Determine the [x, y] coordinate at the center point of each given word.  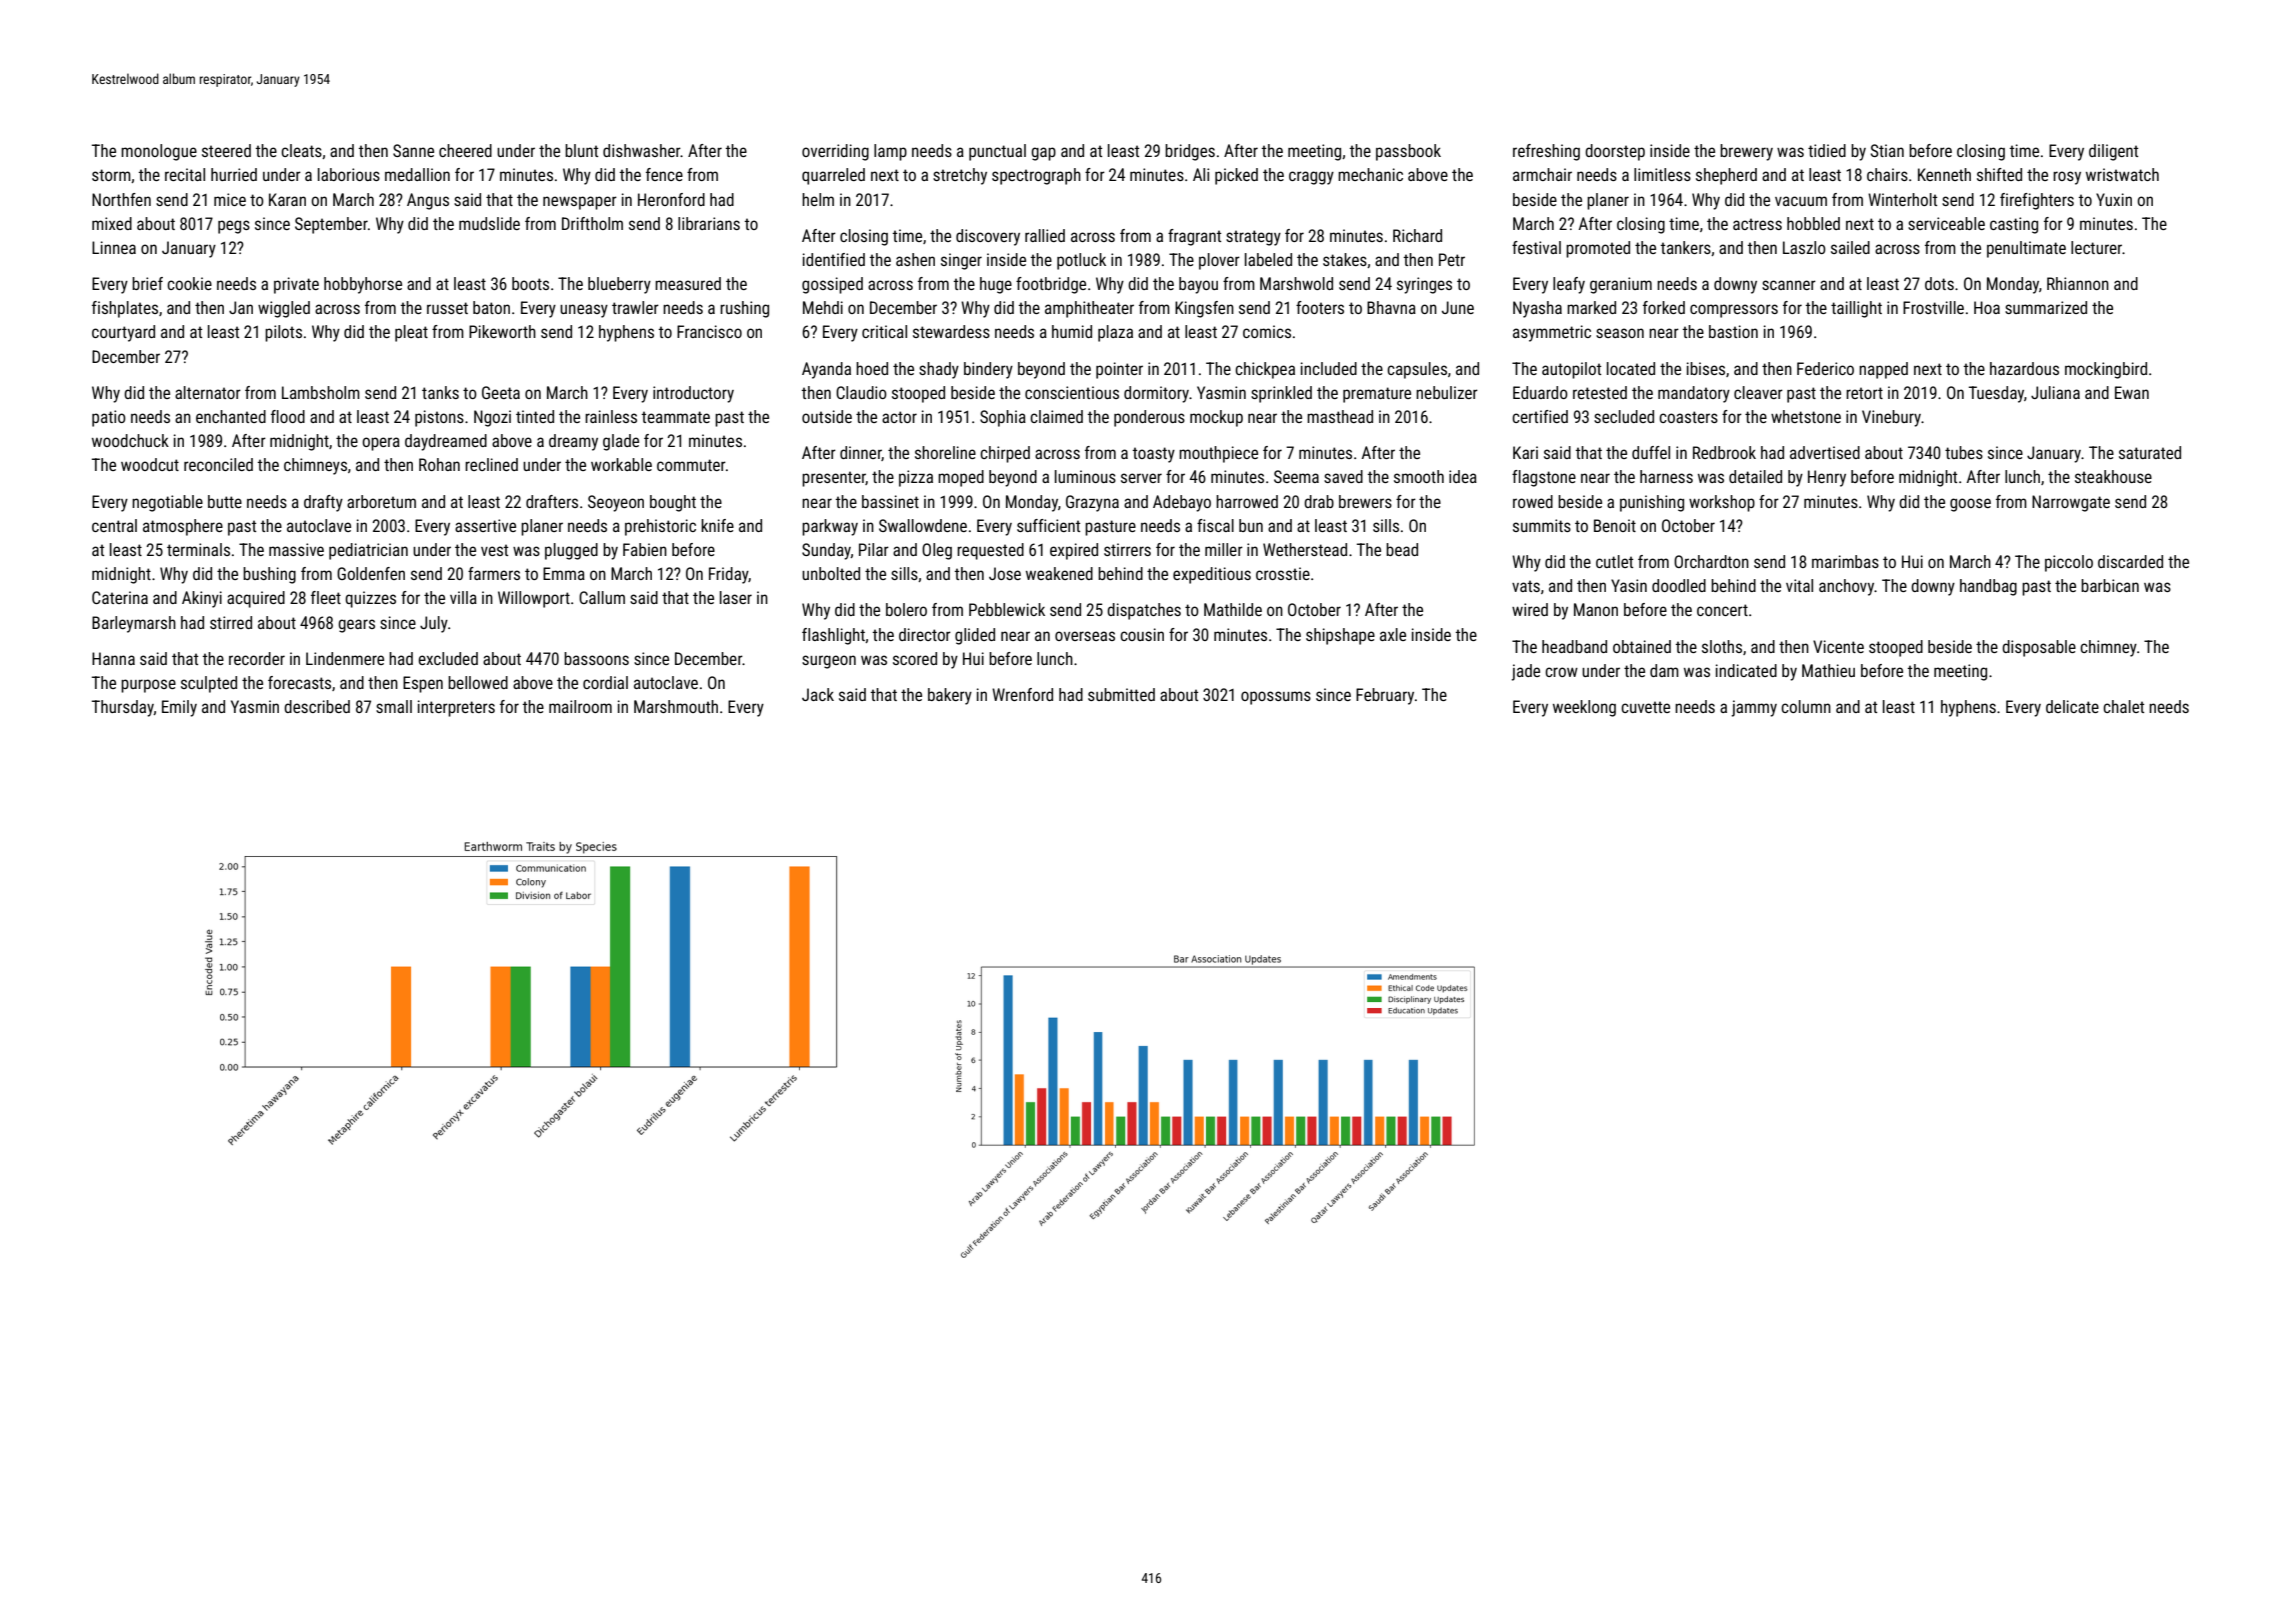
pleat [411, 333]
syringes [1424, 285]
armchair [1542, 174]
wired [1530, 609]
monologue [159, 152]
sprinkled [1281, 394]
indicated [1746, 670]
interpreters [456, 708]
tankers [1686, 247]
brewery [1746, 152]
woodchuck [130, 440]
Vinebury [1891, 418]
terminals [198, 549]
